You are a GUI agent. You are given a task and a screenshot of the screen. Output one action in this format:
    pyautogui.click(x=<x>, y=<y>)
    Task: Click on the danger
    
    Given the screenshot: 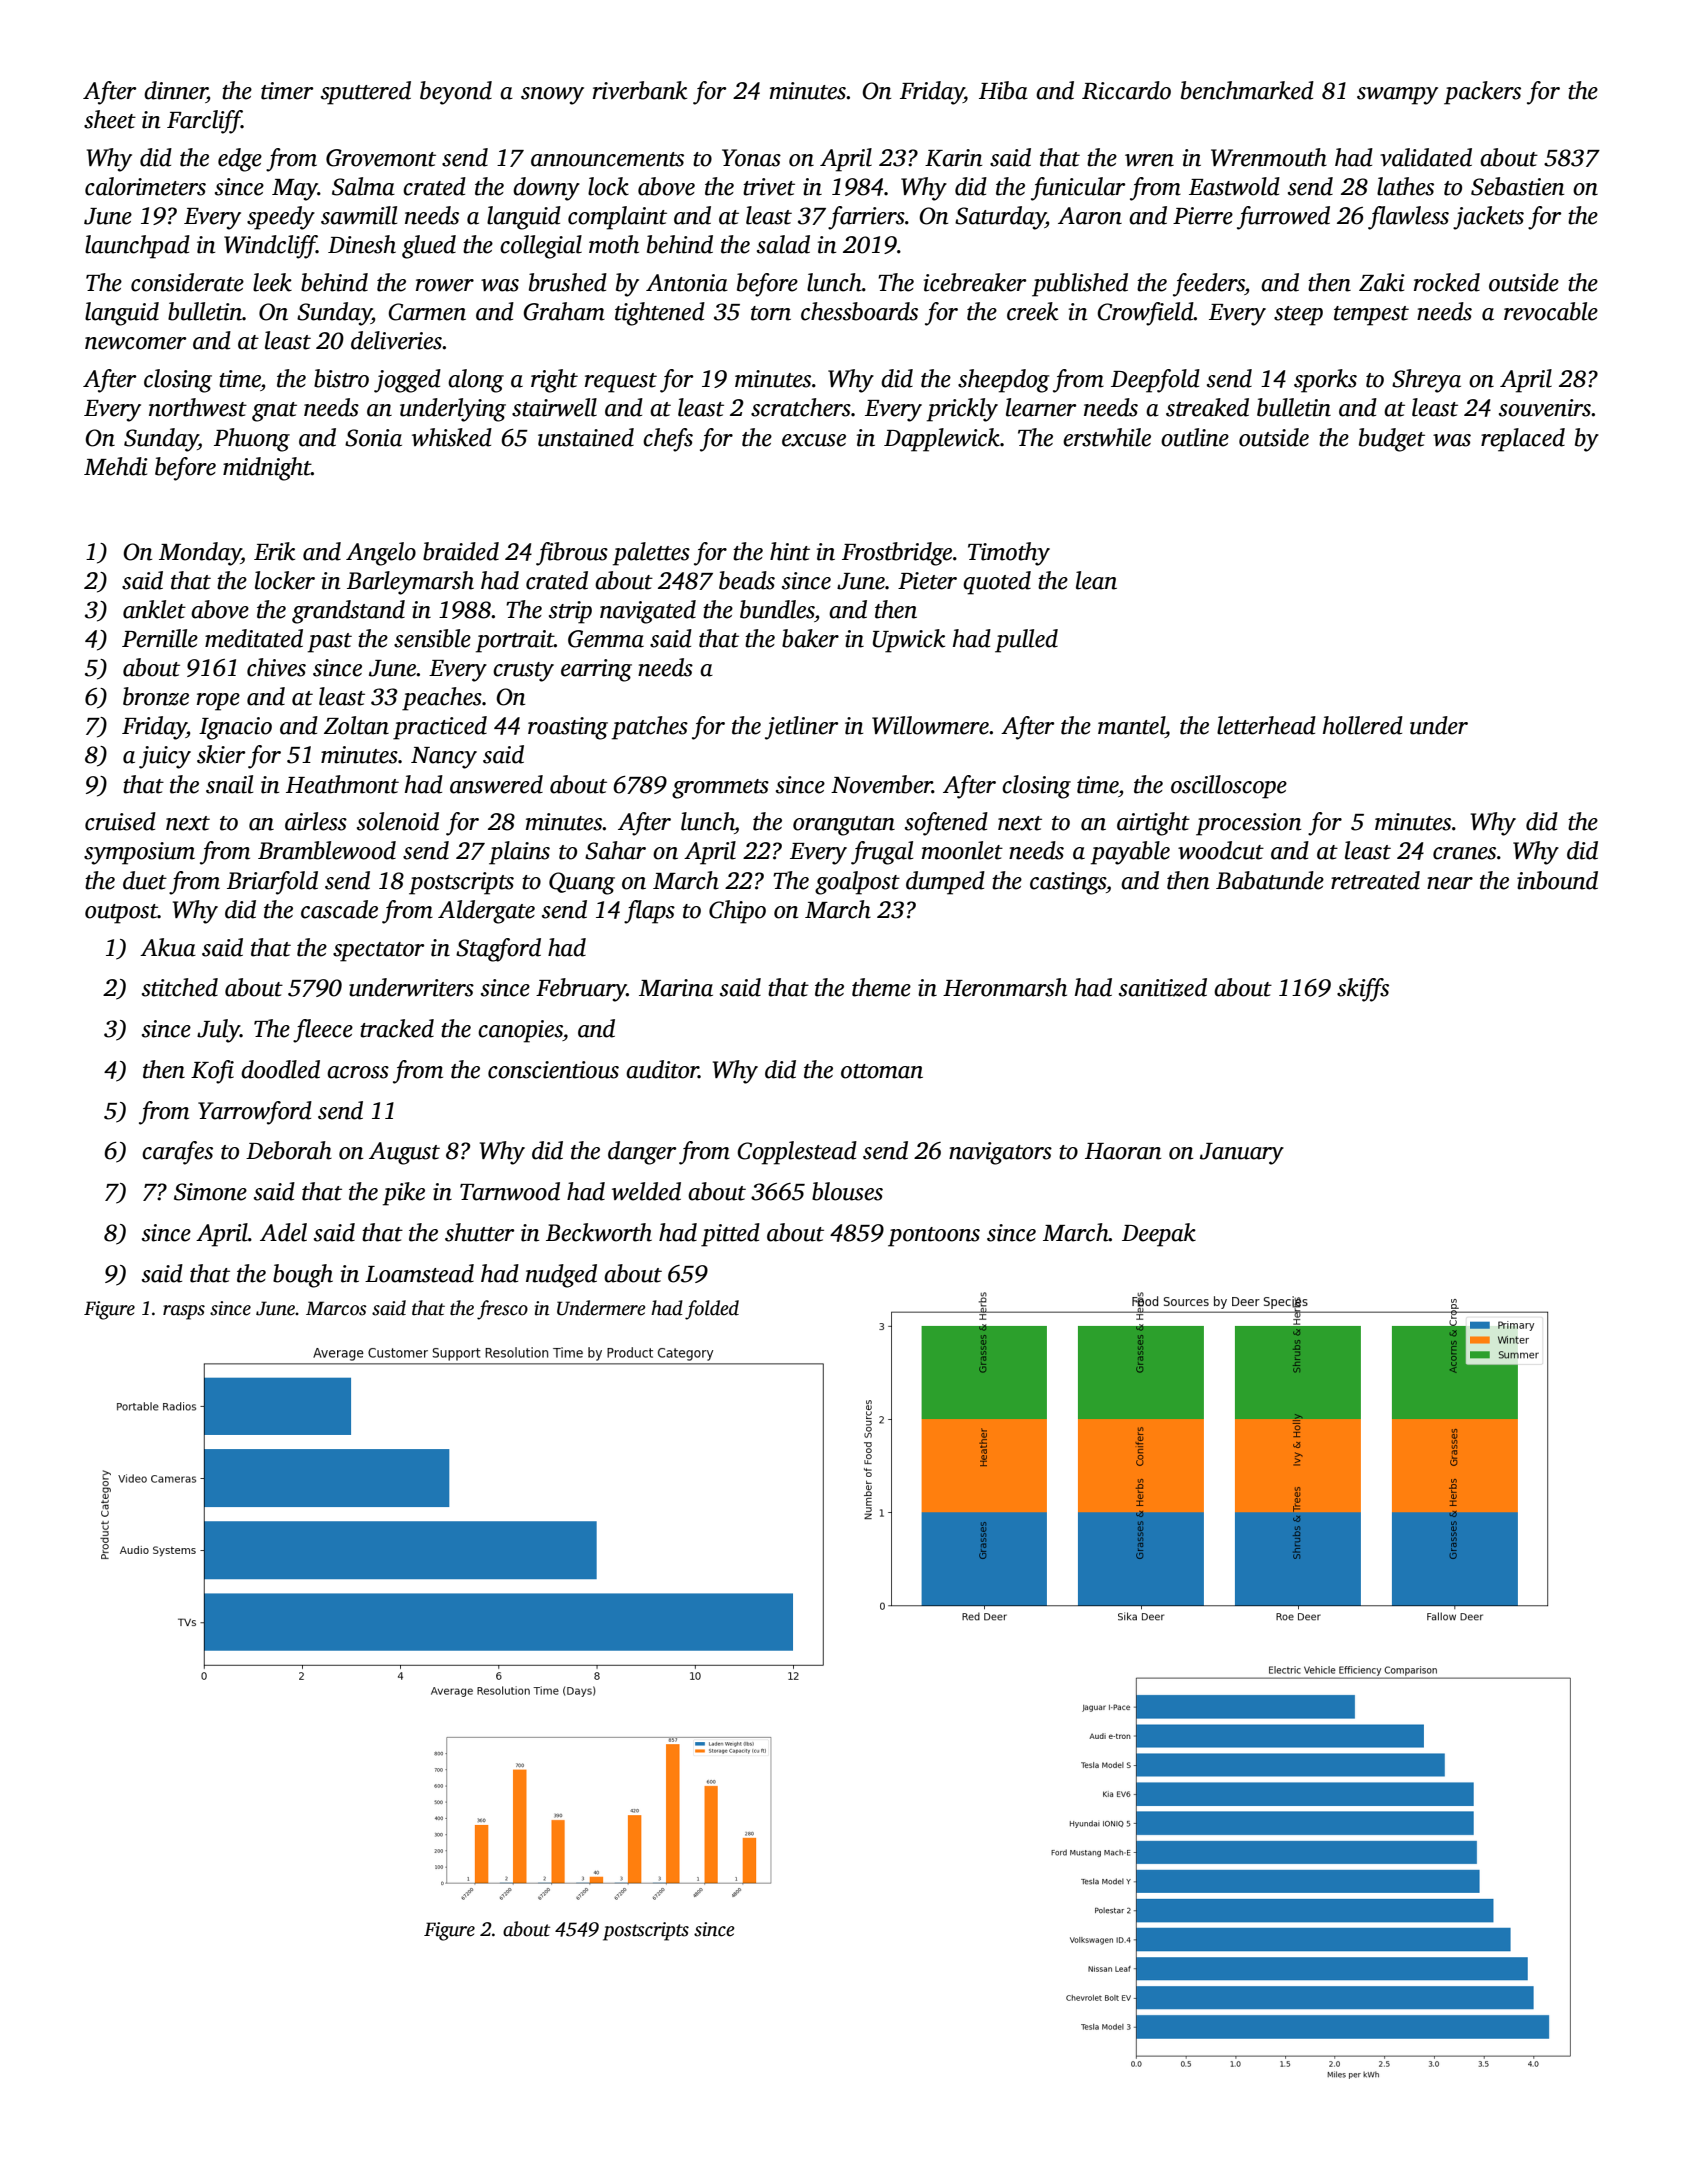 What is the action you would take?
    pyautogui.click(x=642, y=1153)
